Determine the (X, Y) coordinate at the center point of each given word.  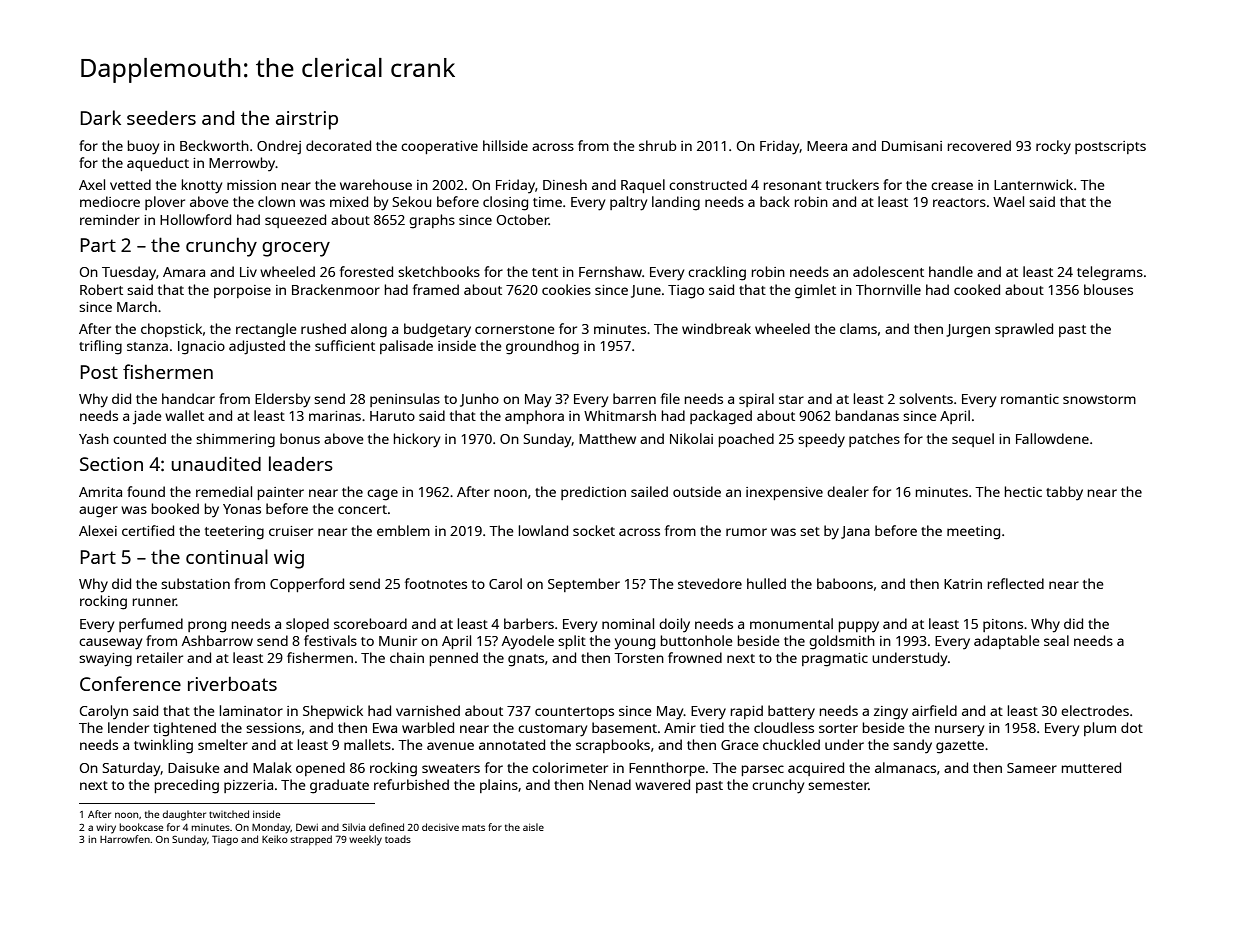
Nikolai (691, 438)
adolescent (888, 271)
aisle (533, 827)
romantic (1030, 399)
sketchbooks (439, 271)
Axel (92, 184)
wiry (106, 829)
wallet (184, 415)
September (584, 585)
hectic (1023, 491)
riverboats (232, 684)
